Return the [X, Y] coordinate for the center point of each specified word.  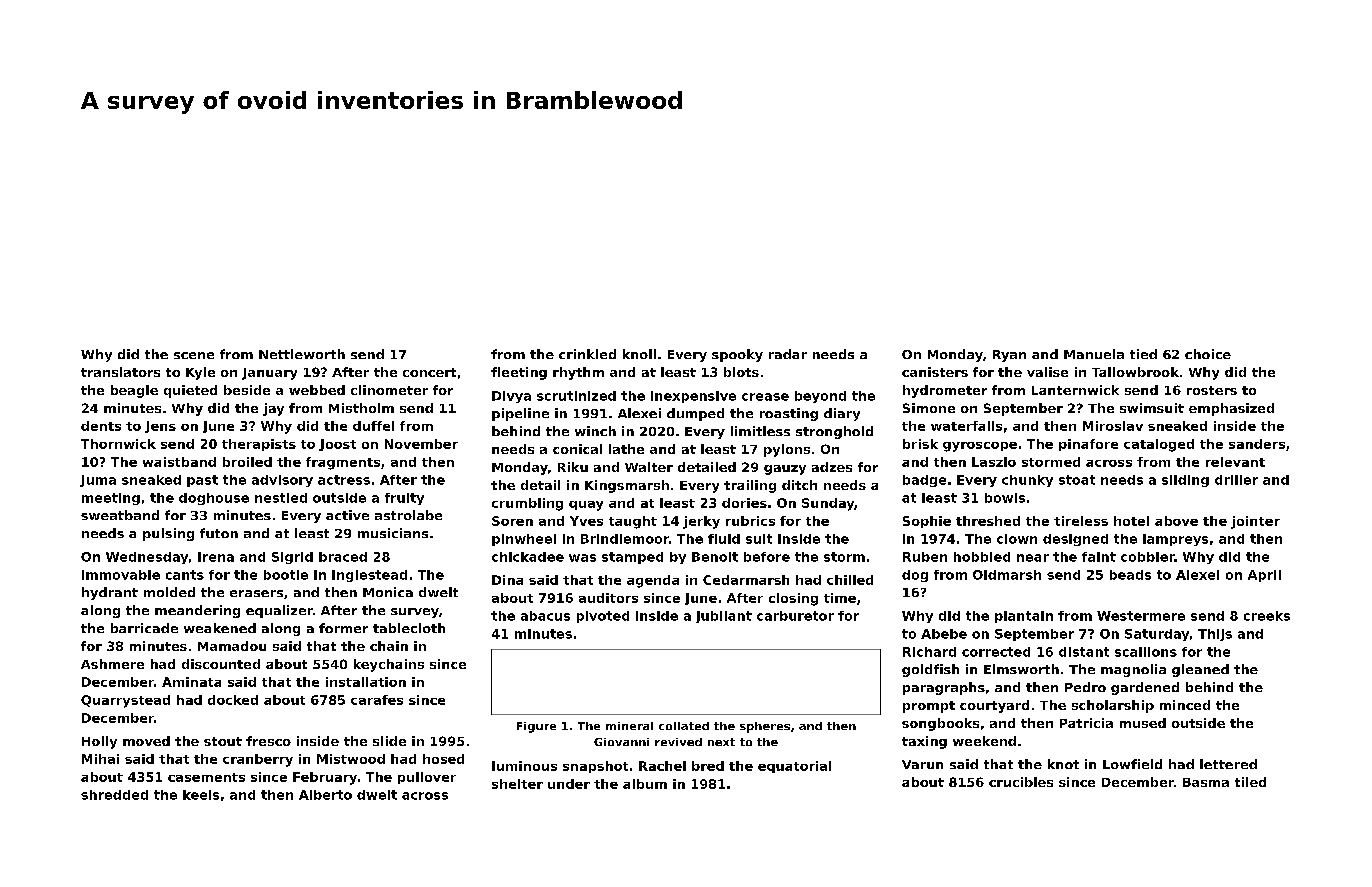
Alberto [325, 795]
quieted [190, 391]
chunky [1027, 481]
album [645, 784]
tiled [1250, 782]
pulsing [168, 534]
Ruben [925, 557]
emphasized [1231, 409]
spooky [737, 355]
